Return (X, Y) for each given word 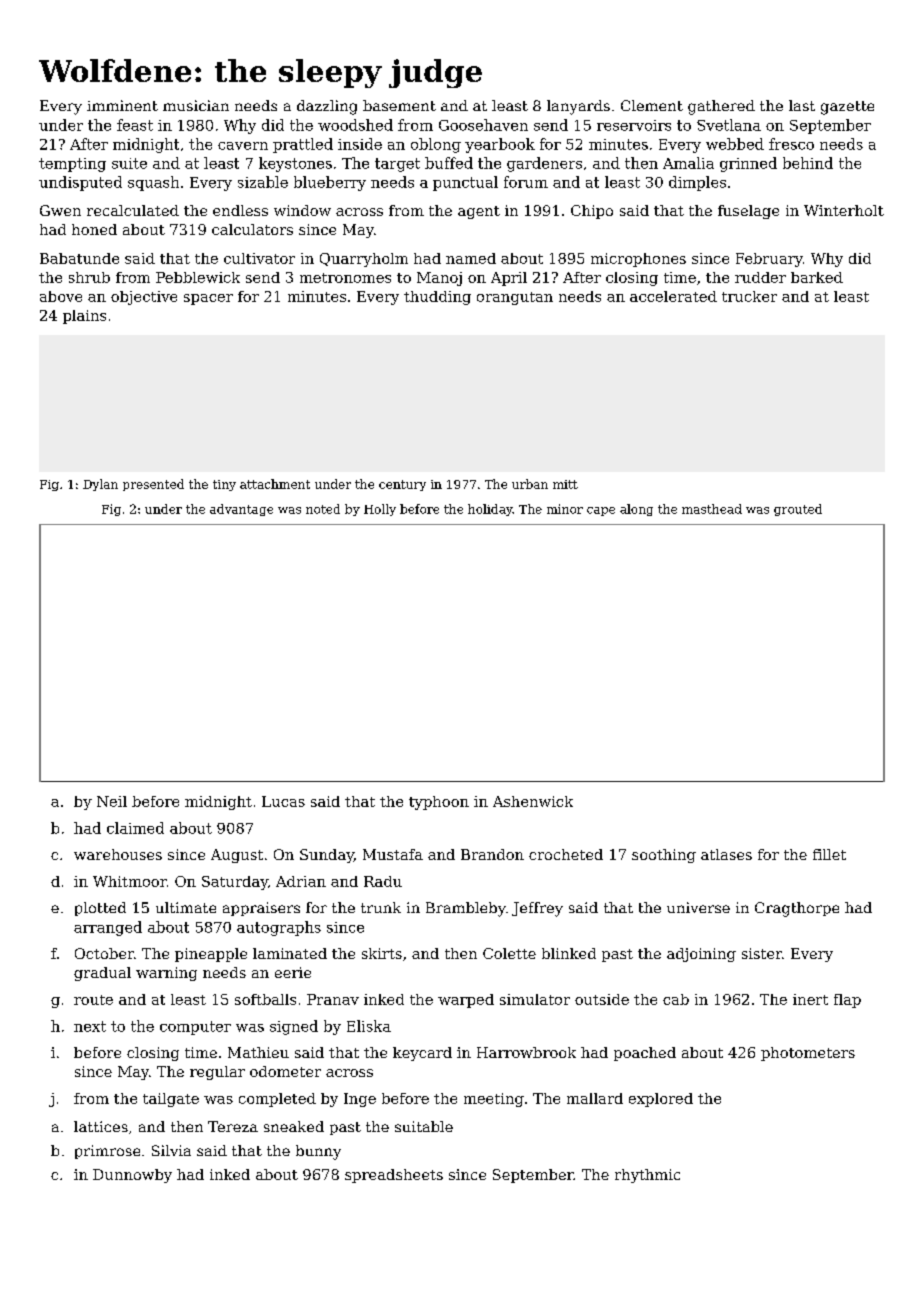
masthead (712, 509)
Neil (112, 801)
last (802, 105)
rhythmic (647, 1176)
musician (196, 105)
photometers (808, 1054)
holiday (490, 510)
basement (399, 105)
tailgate (171, 1100)
